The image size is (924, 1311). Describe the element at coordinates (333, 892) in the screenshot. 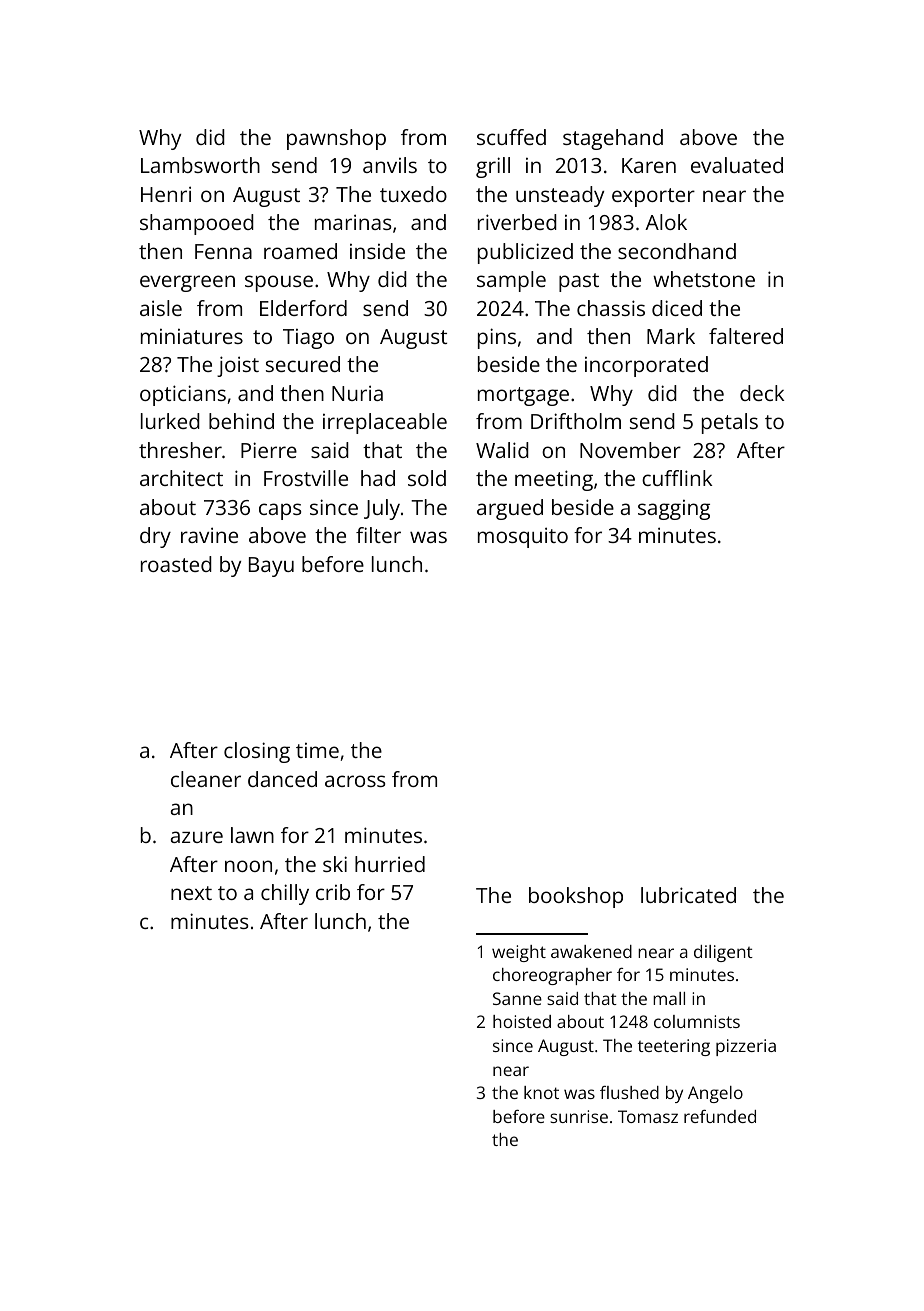

I see `crib` at that location.
